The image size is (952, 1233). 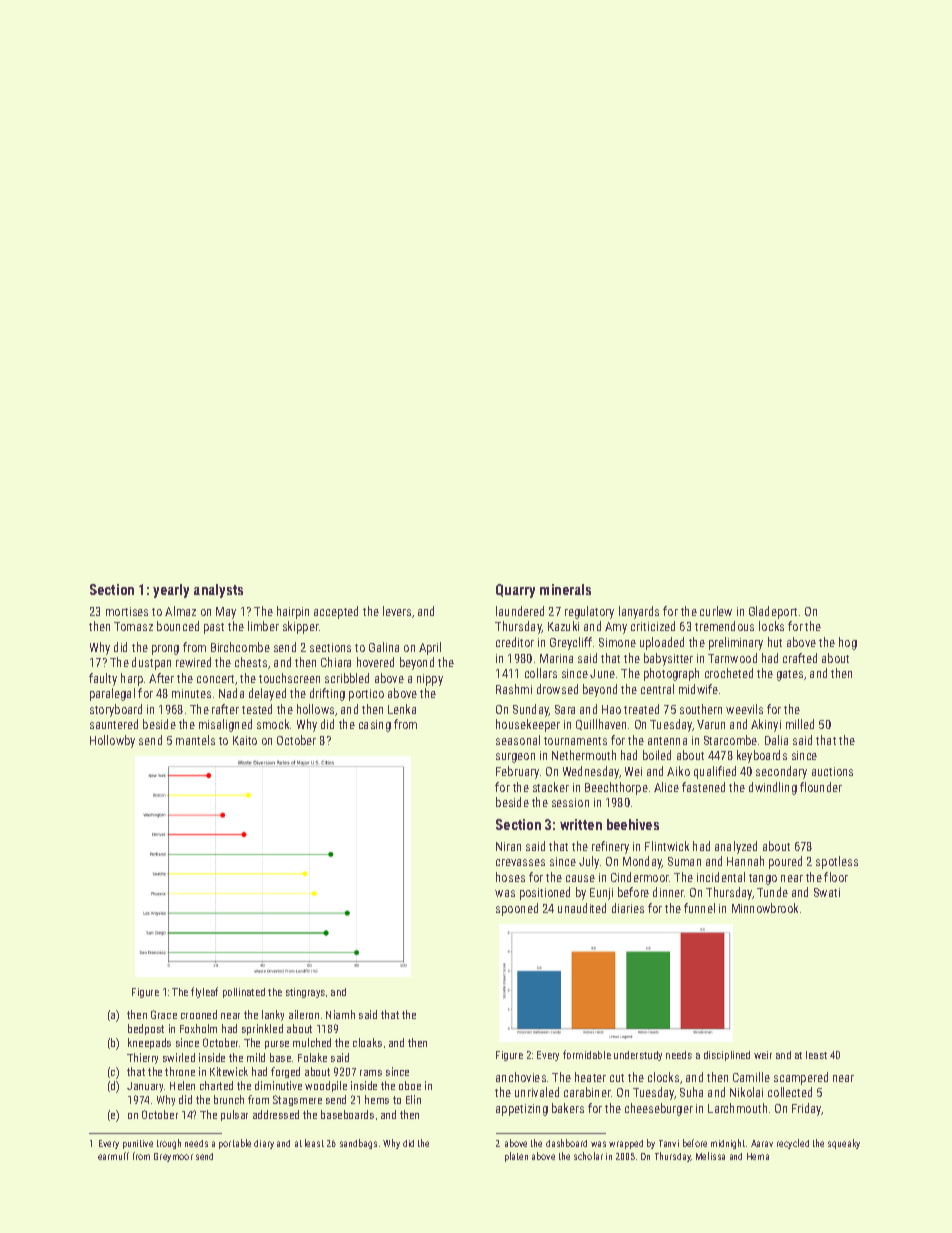 I want to click on curlew, so click(x=716, y=611).
